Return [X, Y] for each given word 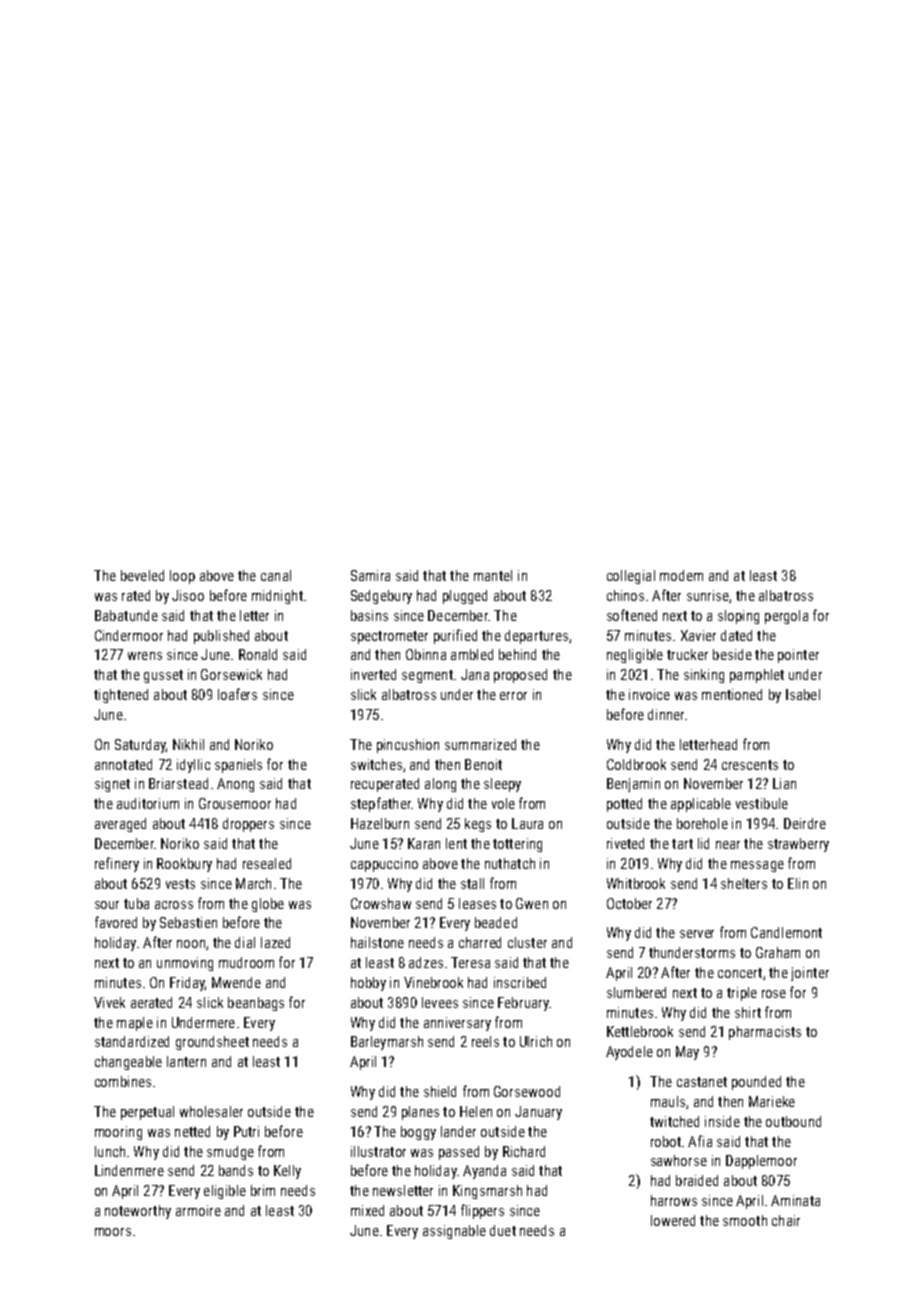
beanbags [256, 1004]
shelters [744, 883]
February [523, 1004]
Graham [778, 952]
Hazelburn [380, 823]
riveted [625, 843]
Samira [370, 575]
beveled [142, 575]
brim [263, 1190]
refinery [117, 864]
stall [472, 883]
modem [681, 575]
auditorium [148, 803]
